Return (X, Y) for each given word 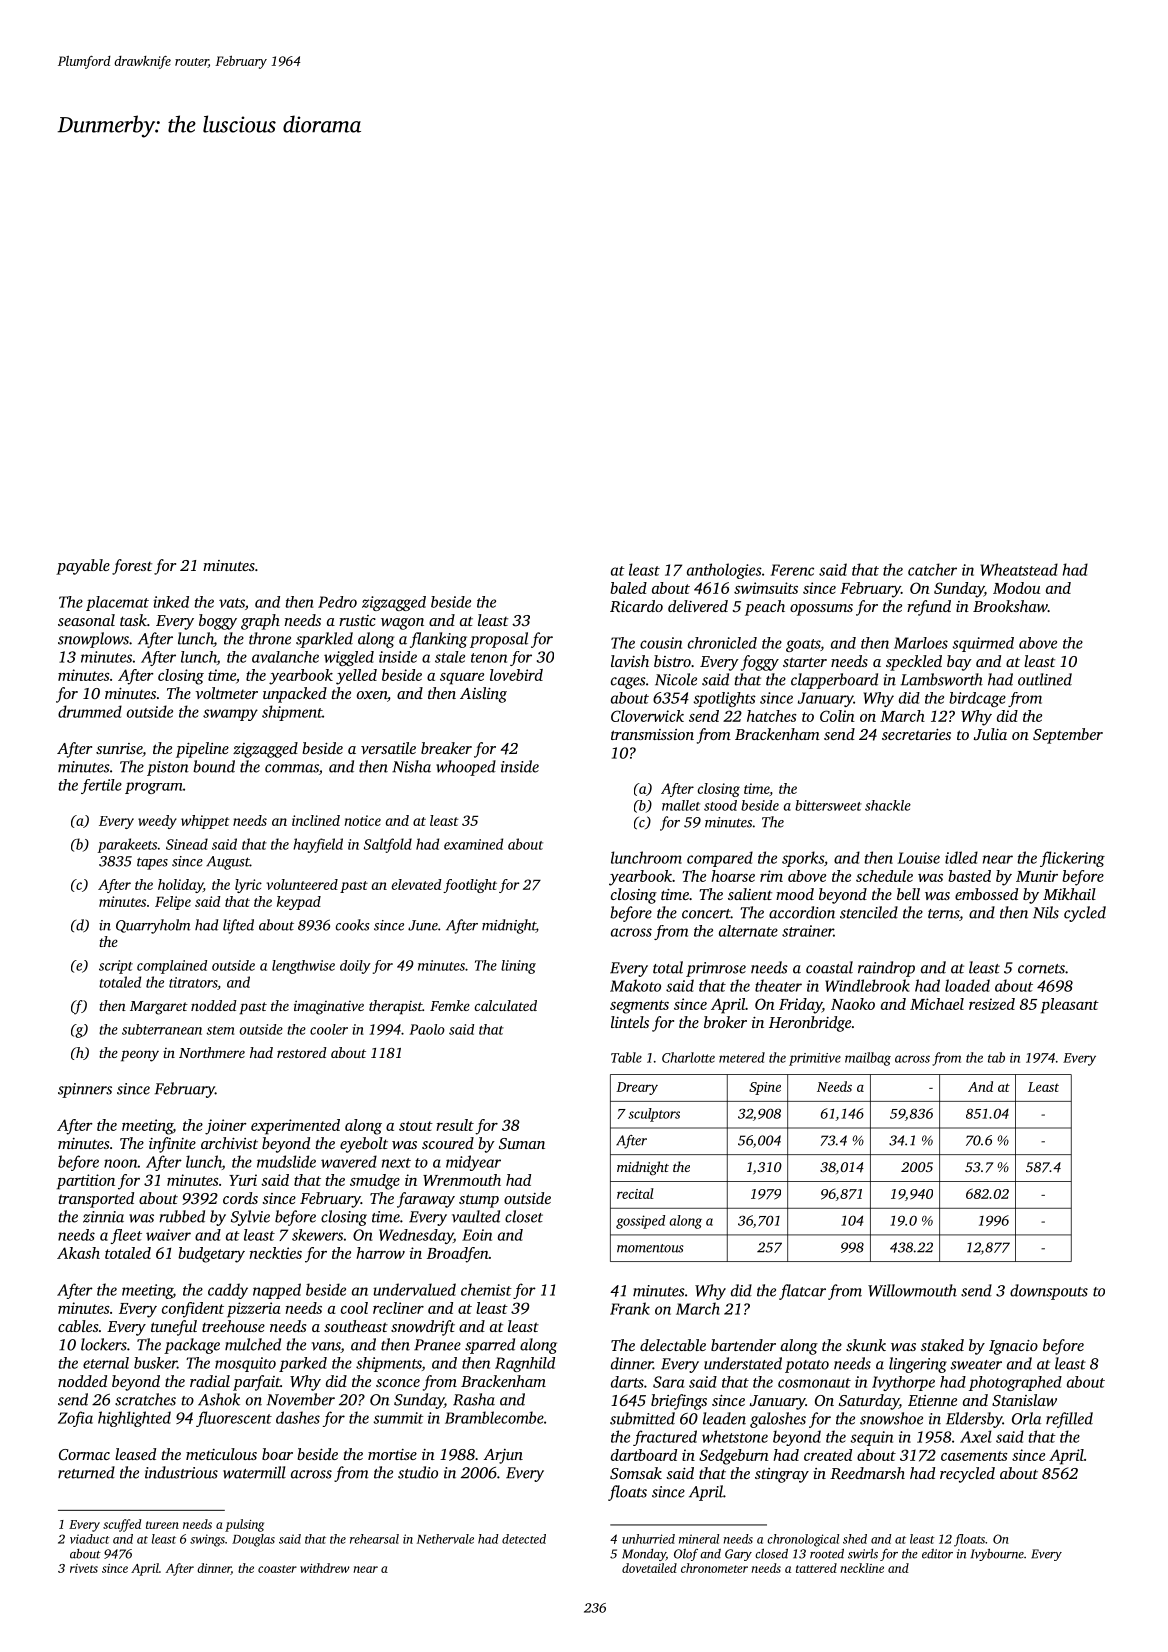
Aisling (483, 695)
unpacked (295, 695)
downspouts (1049, 1292)
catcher (932, 569)
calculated (506, 1005)
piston (168, 768)
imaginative (329, 1007)
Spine (765, 1088)
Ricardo (636, 606)
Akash (78, 1253)
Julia (990, 734)
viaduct (90, 1539)
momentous (650, 1248)
